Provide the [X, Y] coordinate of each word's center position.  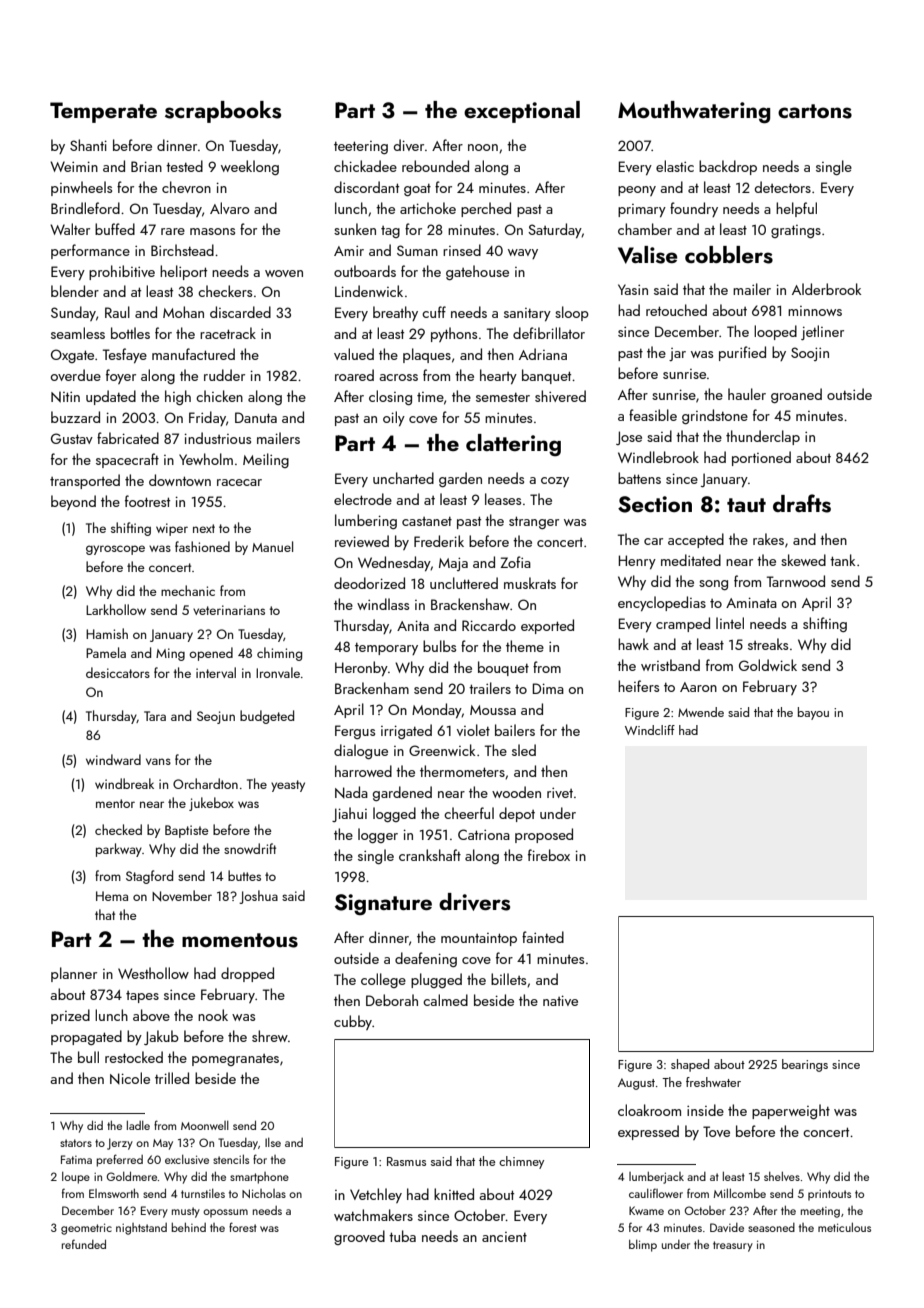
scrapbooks [223, 112]
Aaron [698, 687]
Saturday [555, 230]
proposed [544, 835]
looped [775, 332]
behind [188, 1227]
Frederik [439, 541]
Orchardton [205, 783]
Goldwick [768, 665]
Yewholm [206, 459]
